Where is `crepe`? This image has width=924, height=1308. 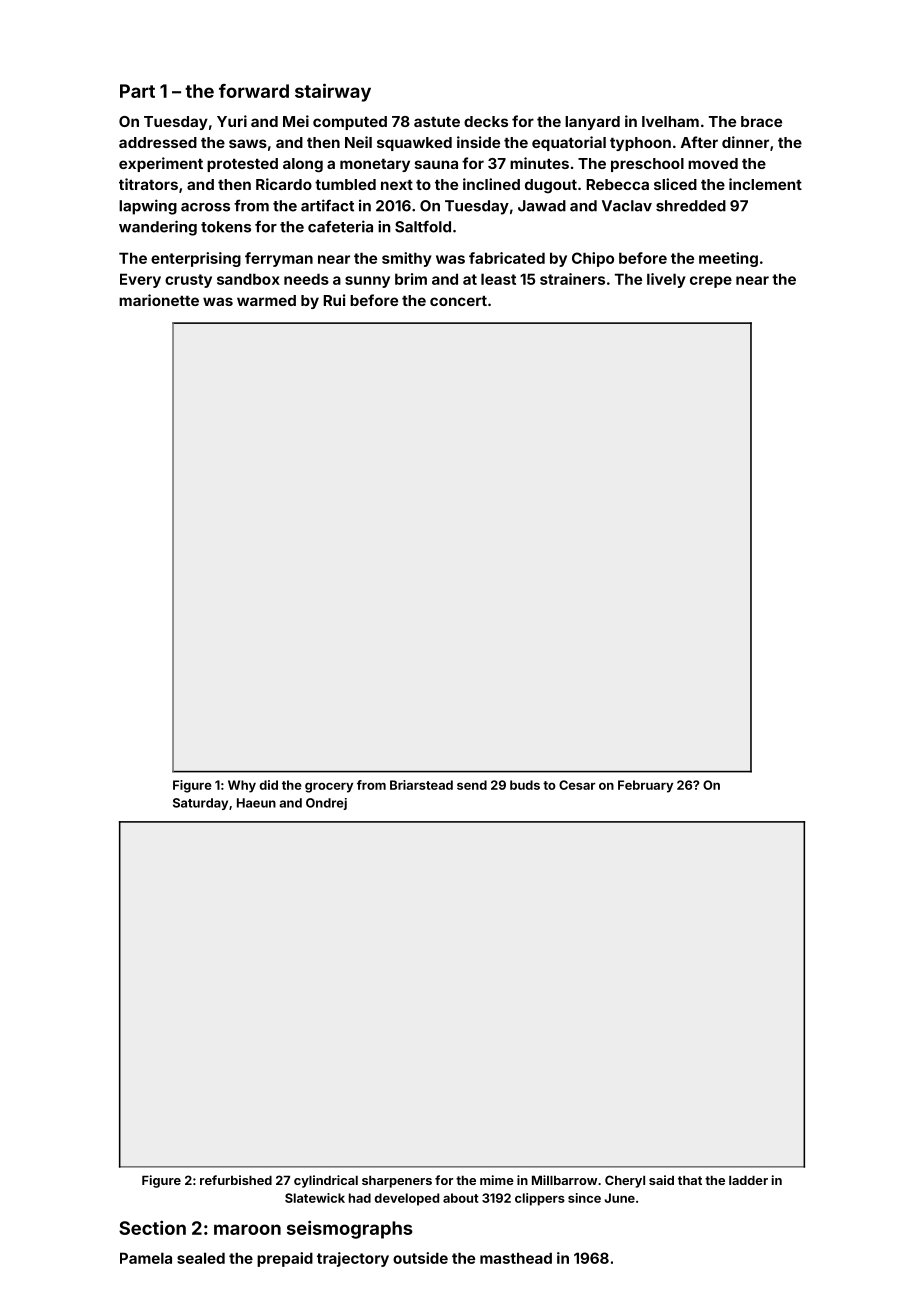 crepe is located at coordinates (711, 282).
